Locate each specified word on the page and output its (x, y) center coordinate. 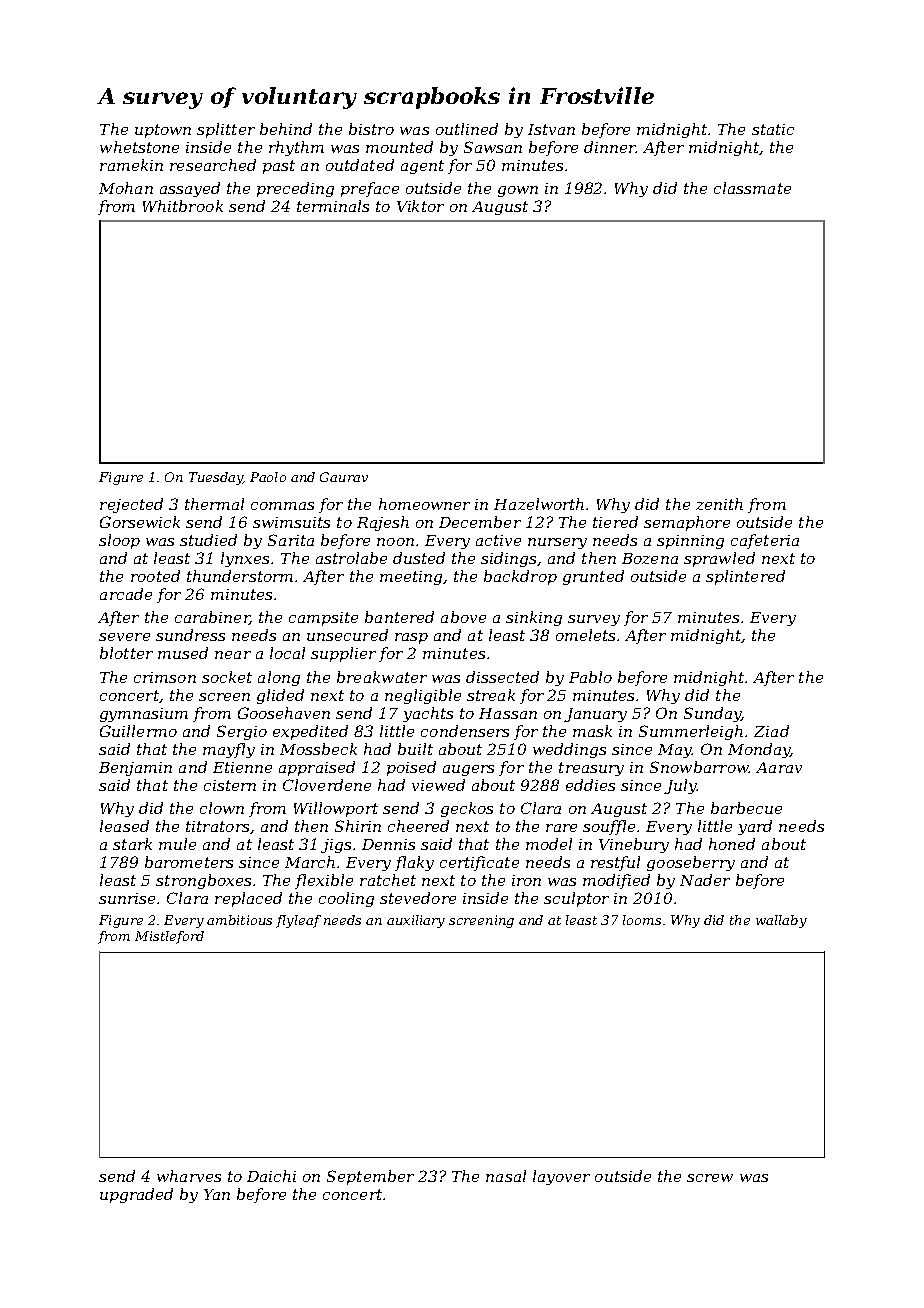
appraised (317, 768)
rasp (411, 638)
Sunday (712, 714)
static (773, 129)
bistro (371, 129)
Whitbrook (183, 206)
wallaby (781, 921)
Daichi (271, 1176)
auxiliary (416, 921)
